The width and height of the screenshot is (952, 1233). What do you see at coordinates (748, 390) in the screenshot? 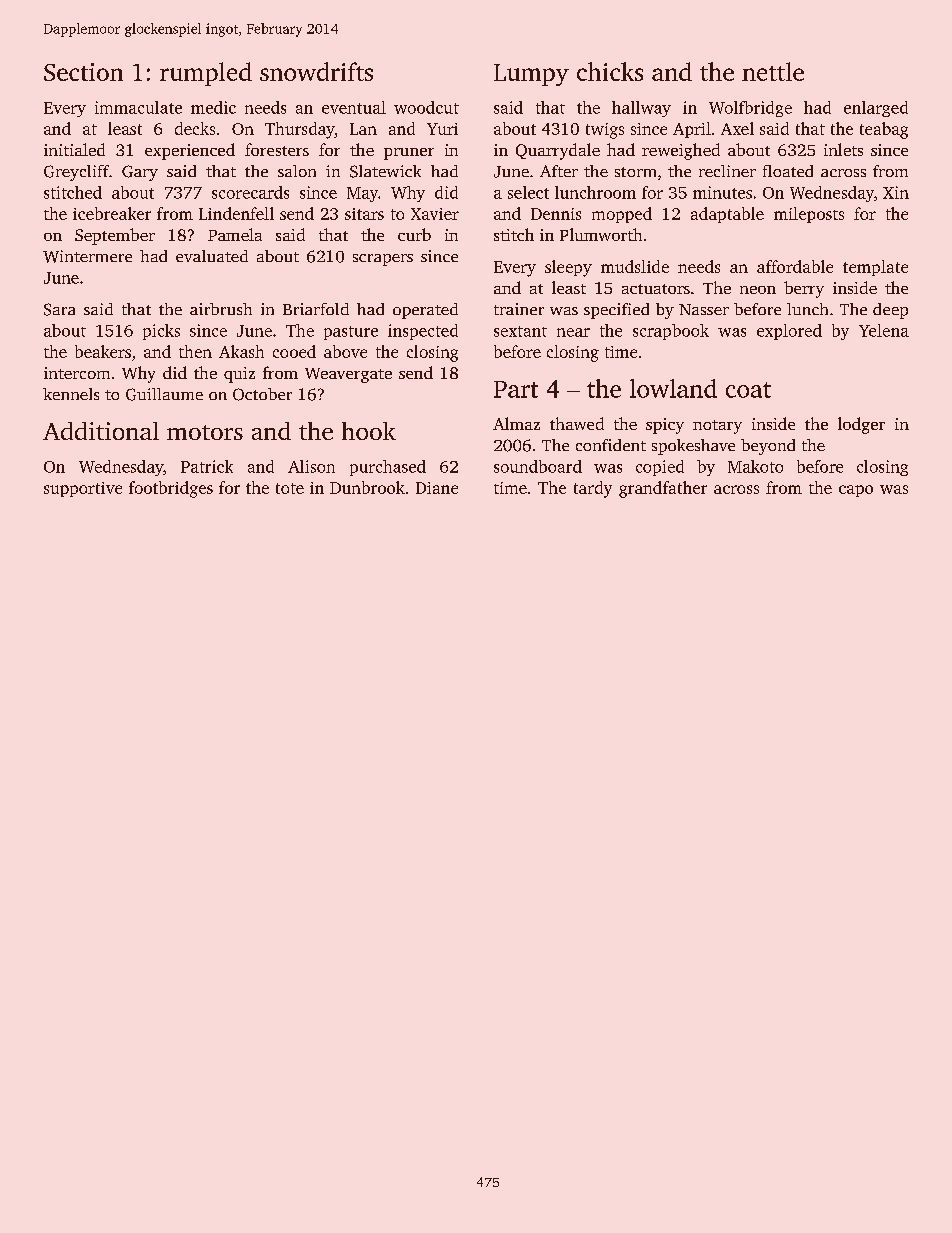
I see `coat` at bounding box center [748, 390].
